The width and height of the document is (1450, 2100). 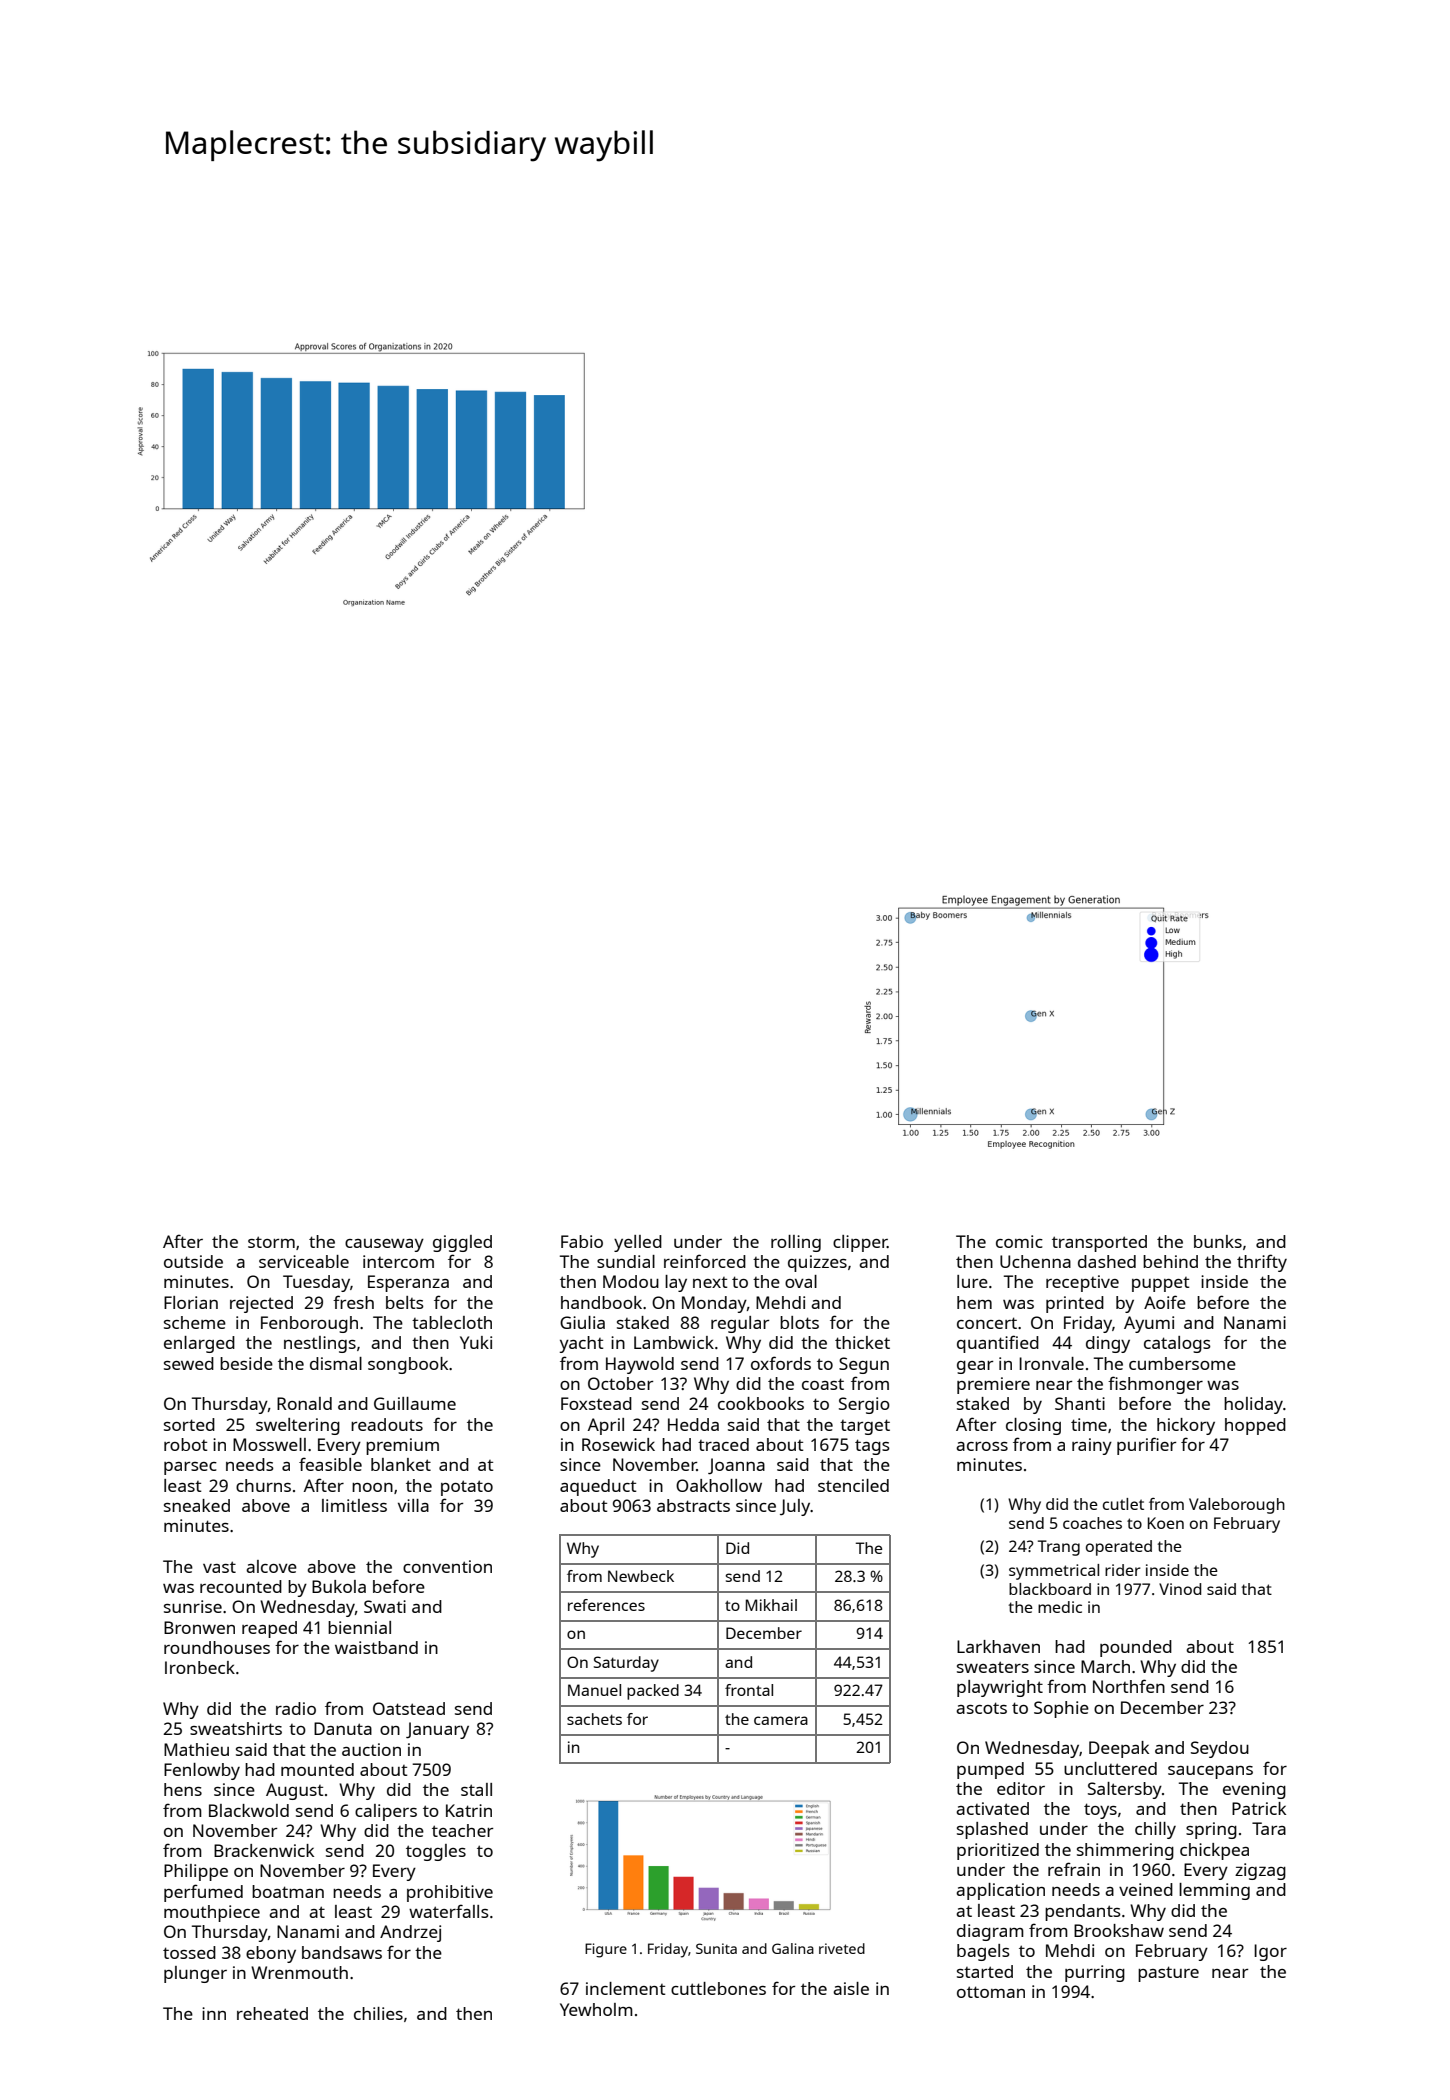 I want to click on aisle, so click(x=851, y=1988).
